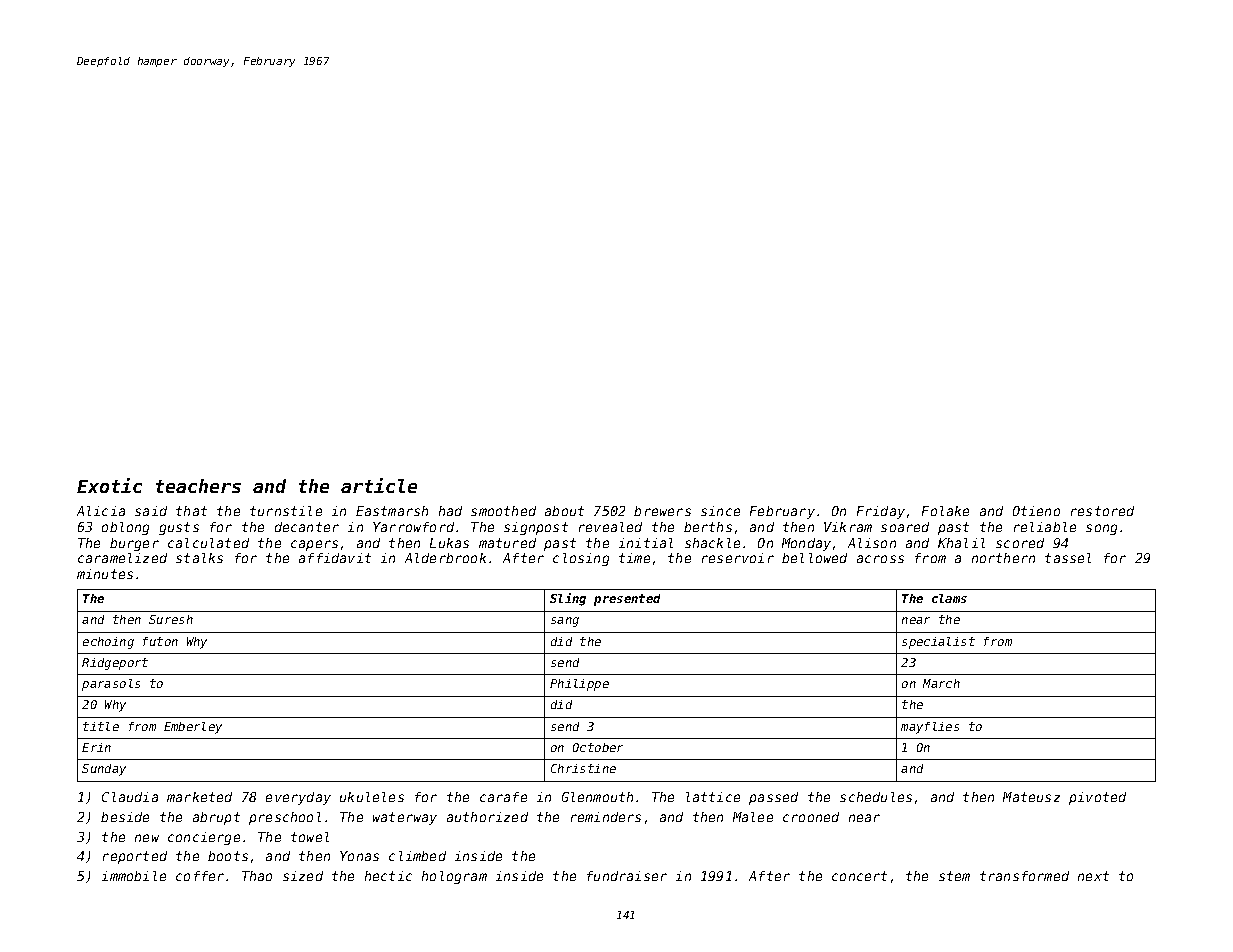 The width and height of the image is (1233, 952). Describe the element at coordinates (814, 558) in the image. I see `bellowed` at that location.
